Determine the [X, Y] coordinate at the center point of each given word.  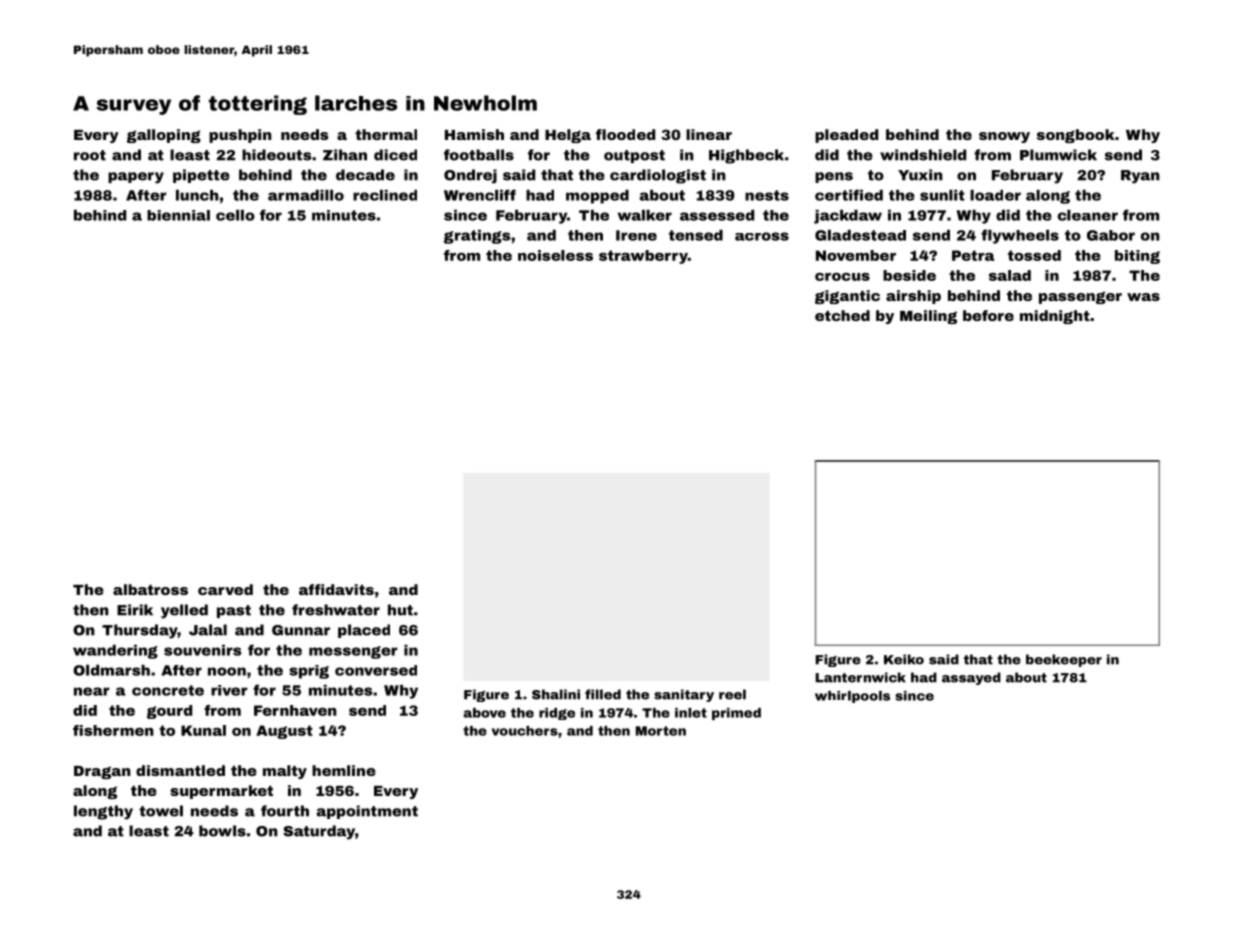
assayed [971, 678]
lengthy [103, 812]
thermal [386, 134]
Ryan [1140, 177]
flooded [625, 134]
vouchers [525, 731]
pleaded [846, 136]
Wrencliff [480, 195]
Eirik [135, 610]
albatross [150, 589]
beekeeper [1064, 660]
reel [732, 694]
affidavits [336, 589]
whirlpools [852, 697]
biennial [178, 215]
